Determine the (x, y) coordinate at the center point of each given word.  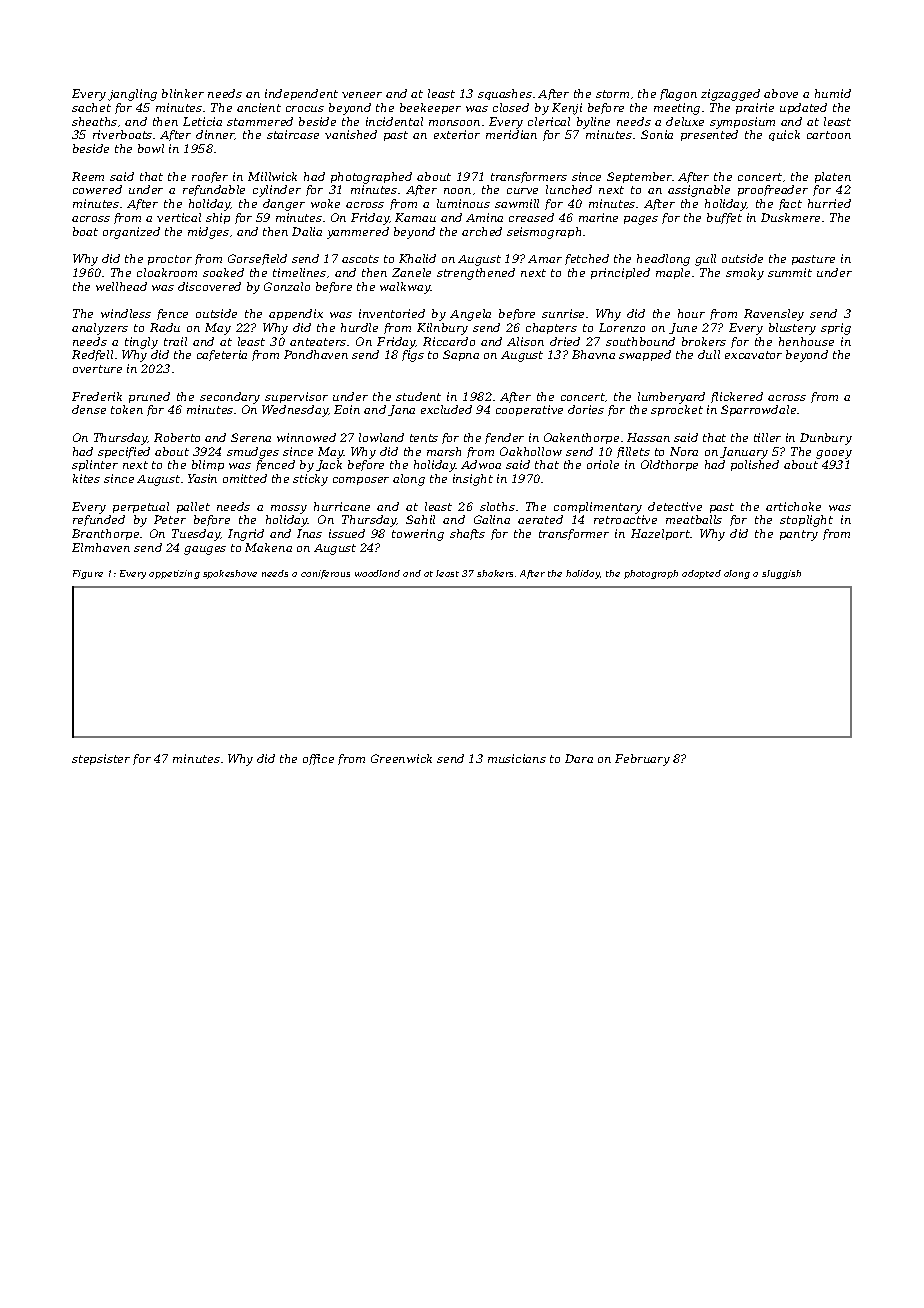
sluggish (781, 574)
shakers (495, 573)
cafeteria (222, 355)
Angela (470, 315)
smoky (745, 274)
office (318, 759)
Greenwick (401, 758)
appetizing (174, 574)
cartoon (829, 135)
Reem (88, 176)
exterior (457, 134)
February (642, 760)
